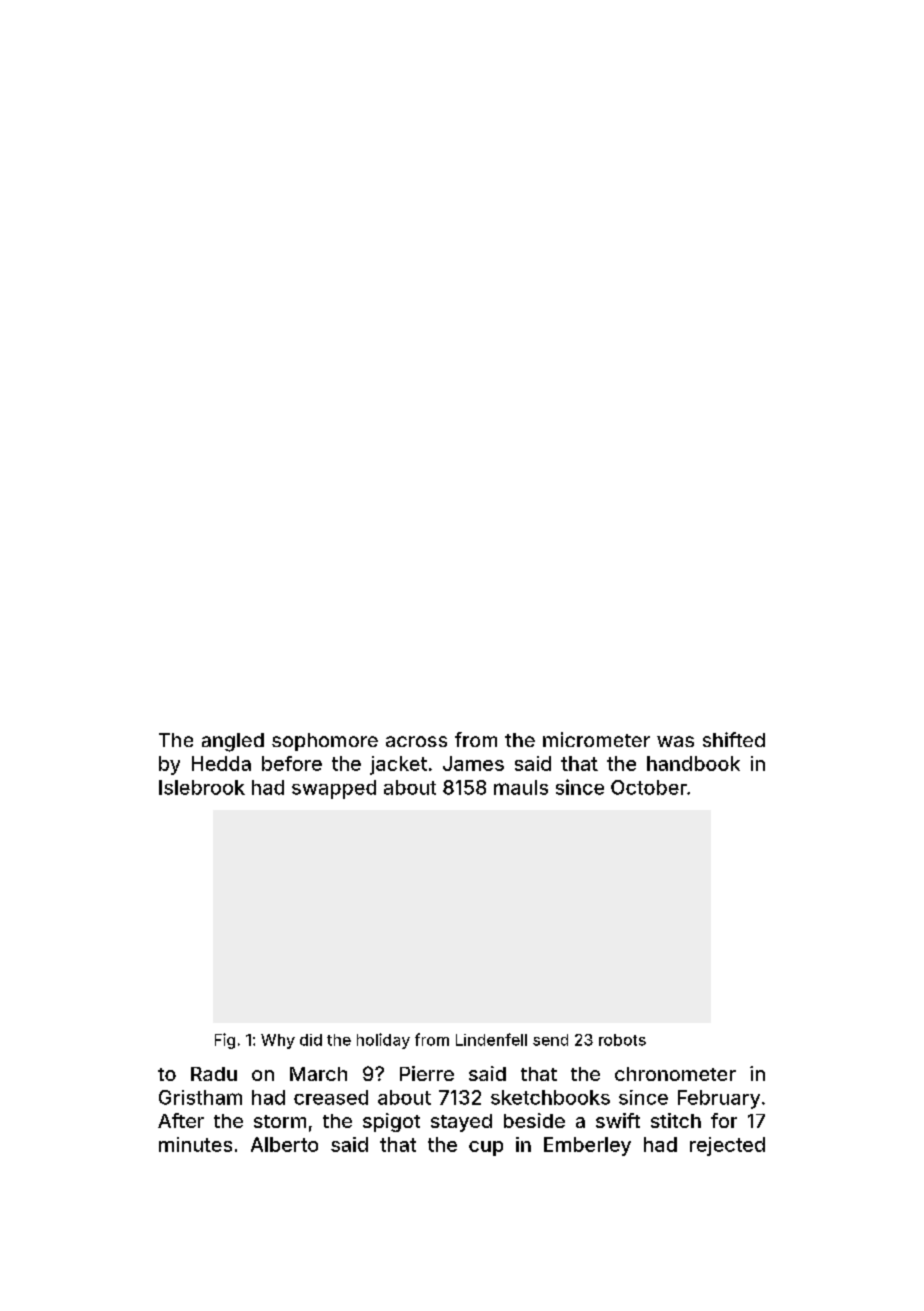 The width and height of the image is (924, 1311). What do you see at coordinates (649, 787) in the image?
I see `October` at bounding box center [649, 787].
